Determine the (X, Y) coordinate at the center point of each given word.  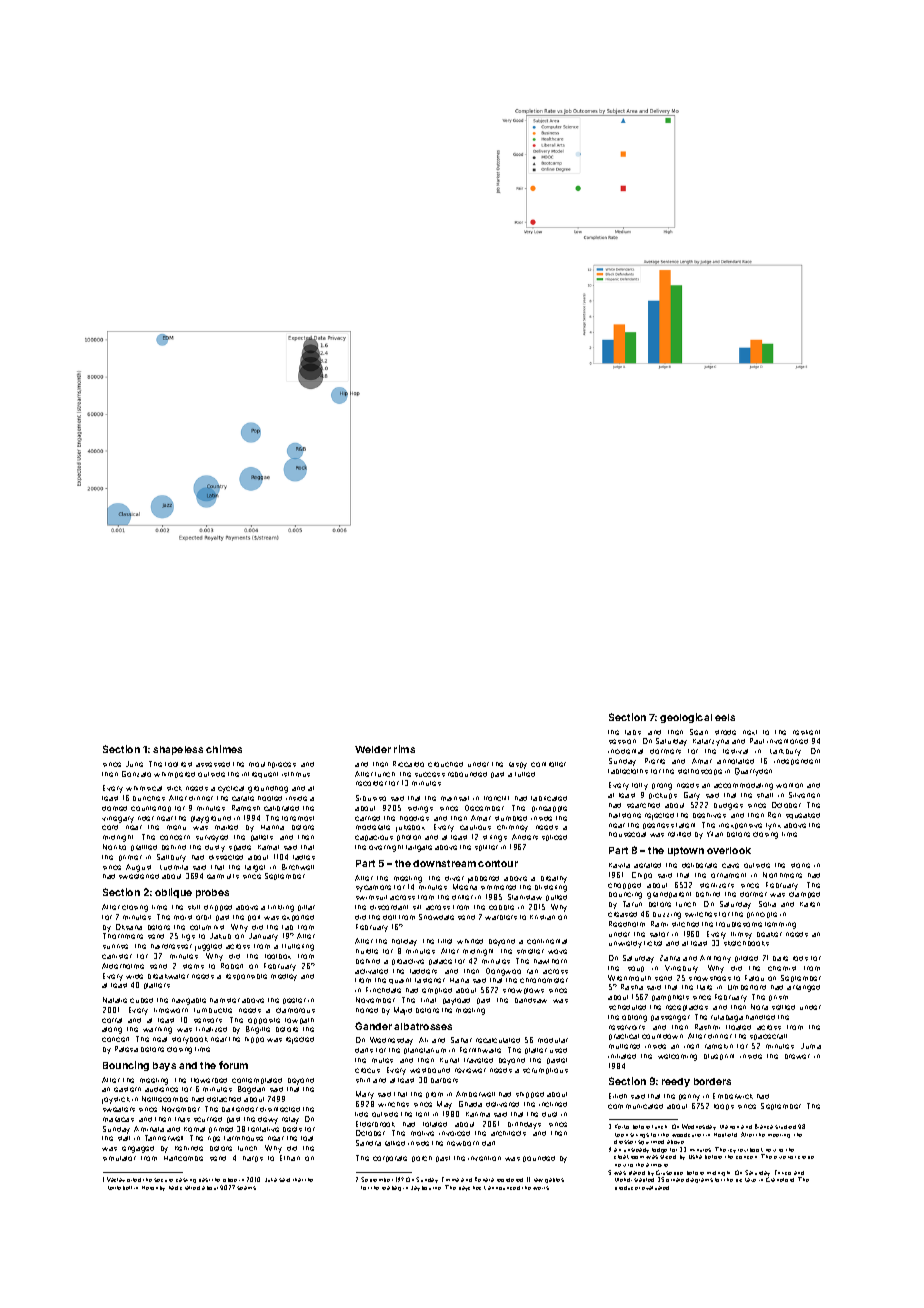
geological (686, 718)
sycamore (373, 888)
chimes (224, 749)
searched (643, 805)
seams (246, 1188)
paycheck (472, 1188)
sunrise (115, 946)
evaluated (655, 1188)
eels (725, 717)
